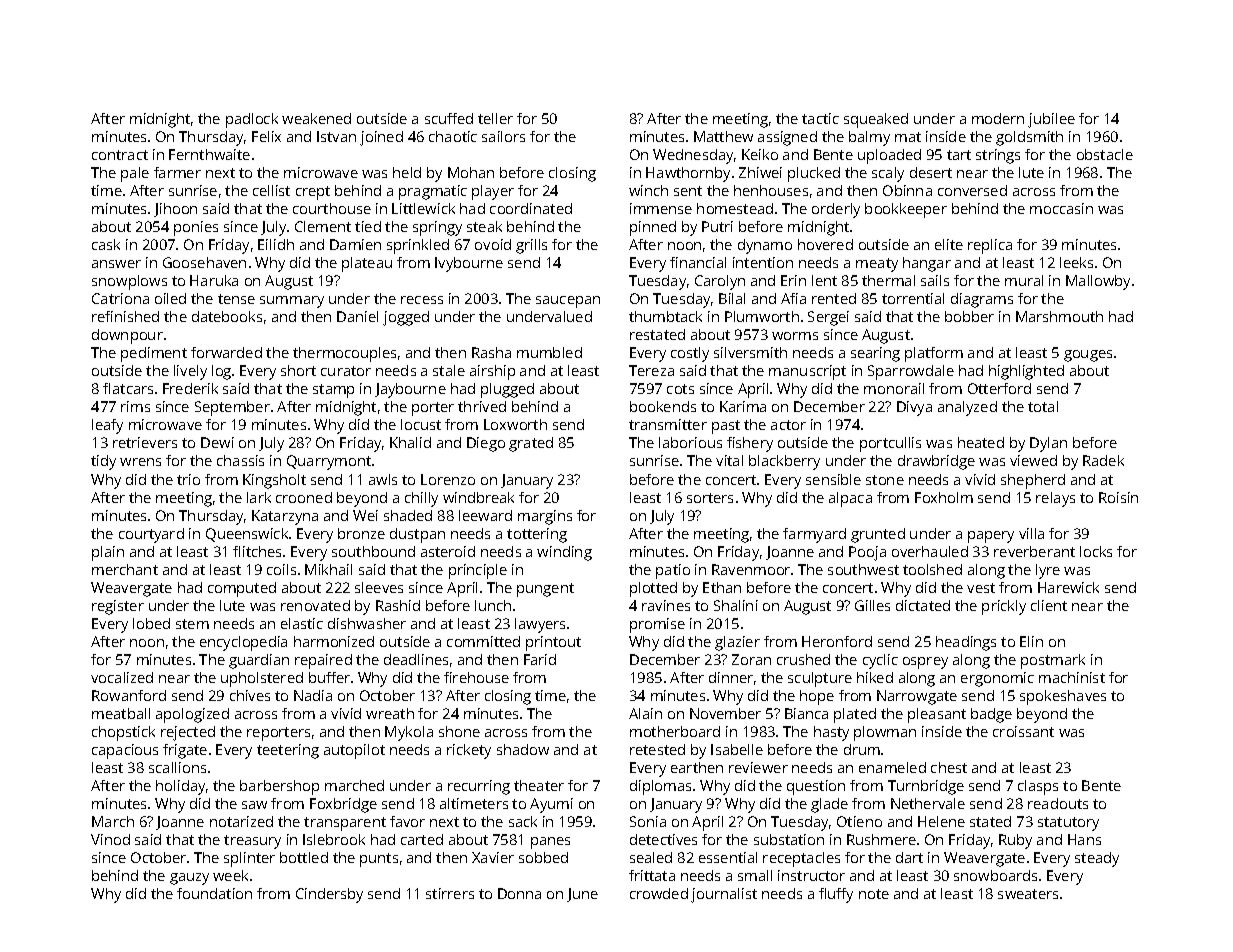 This screenshot has height=952, width=1233. What do you see at coordinates (361, 533) in the screenshot?
I see `bronze` at bounding box center [361, 533].
